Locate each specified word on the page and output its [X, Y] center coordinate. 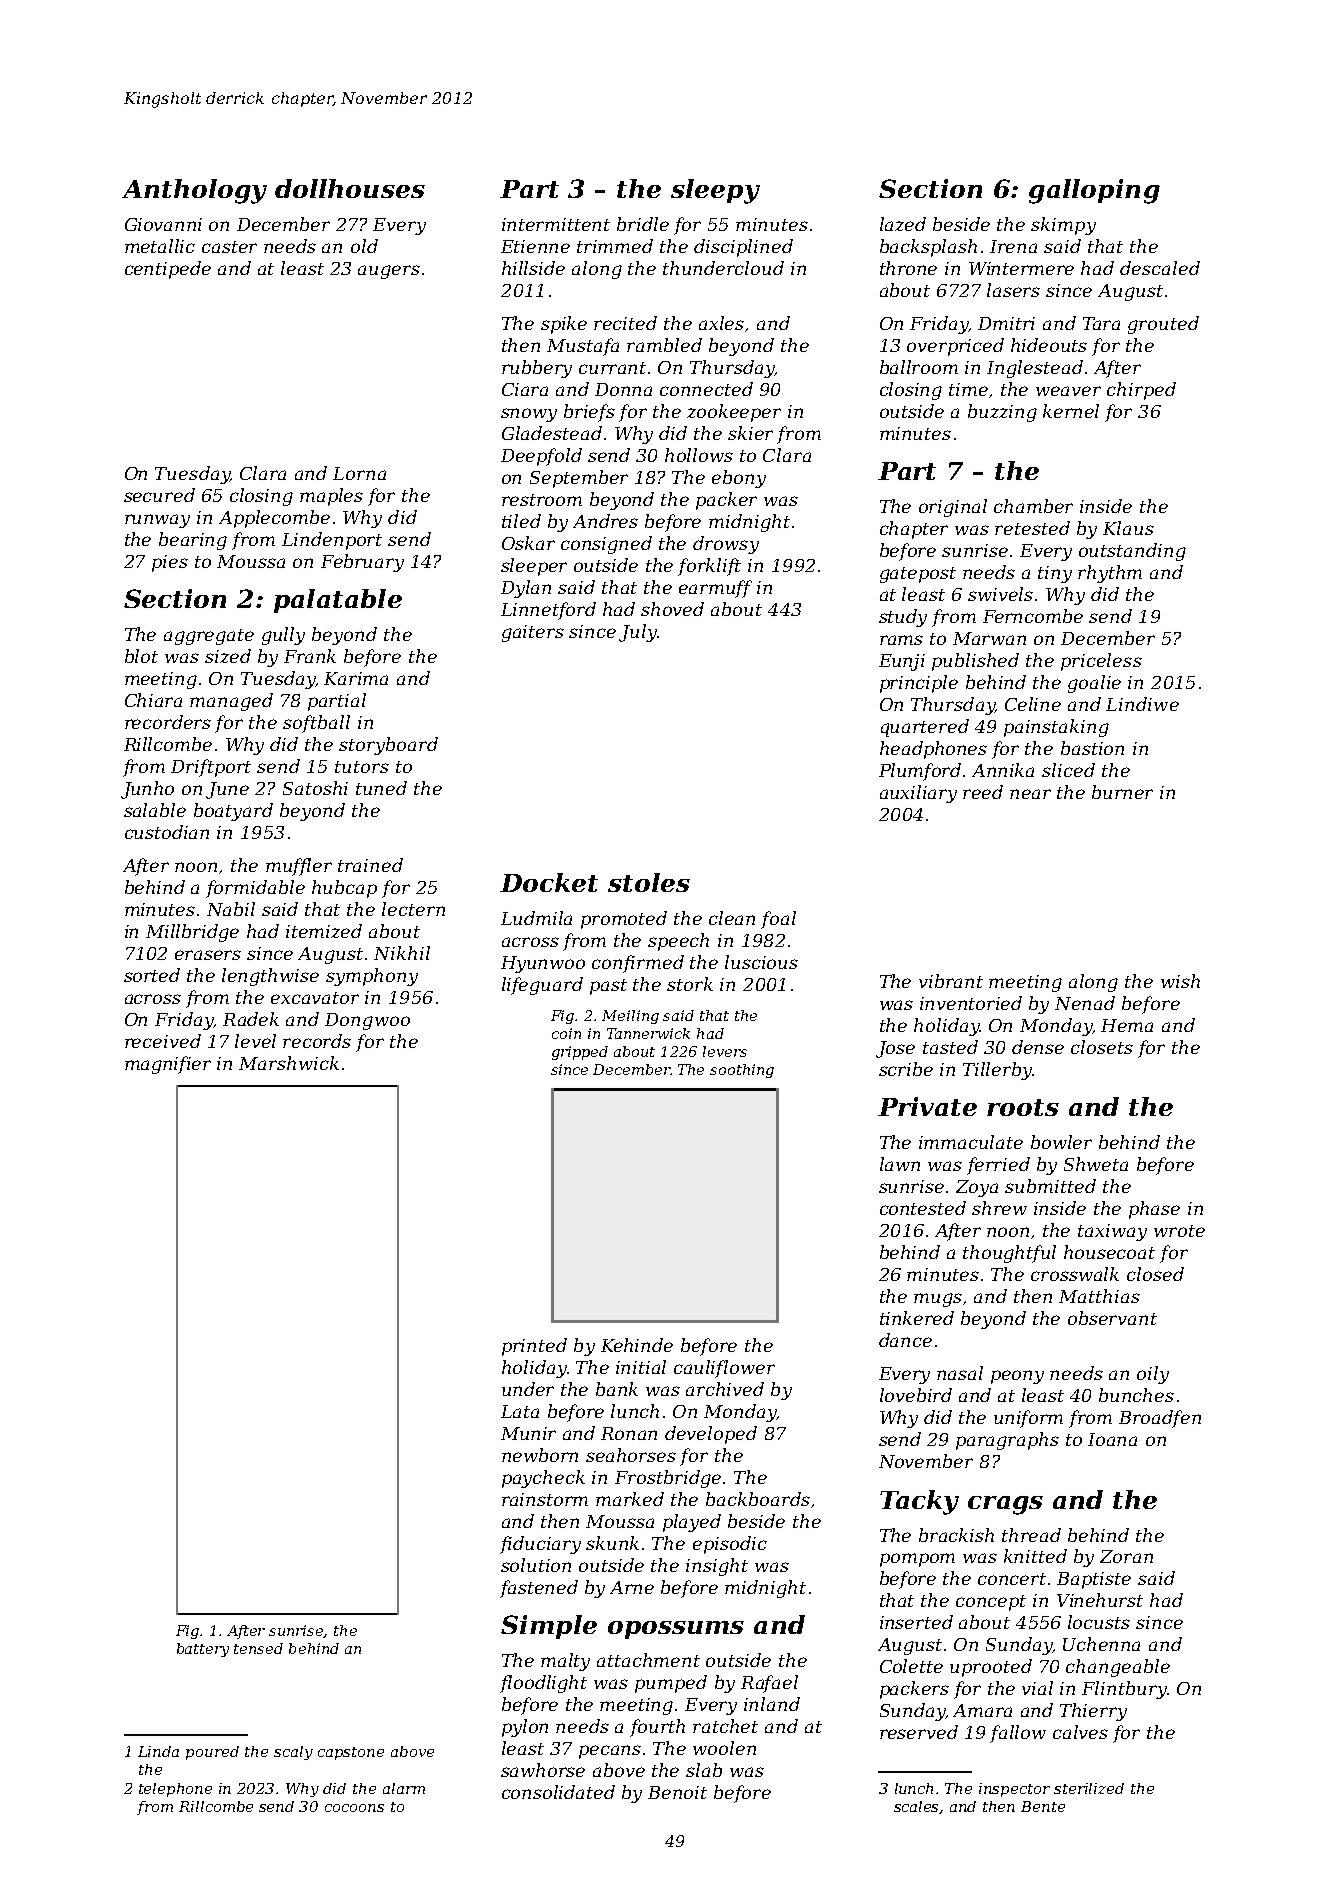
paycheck [543, 1479]
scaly [293, 1753]
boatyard [233, 812]
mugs [938, 1300]
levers [725, 1051]
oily [1153, 1375]
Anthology [194, 191]
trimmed [615, 246]
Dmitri [1006, 323]
